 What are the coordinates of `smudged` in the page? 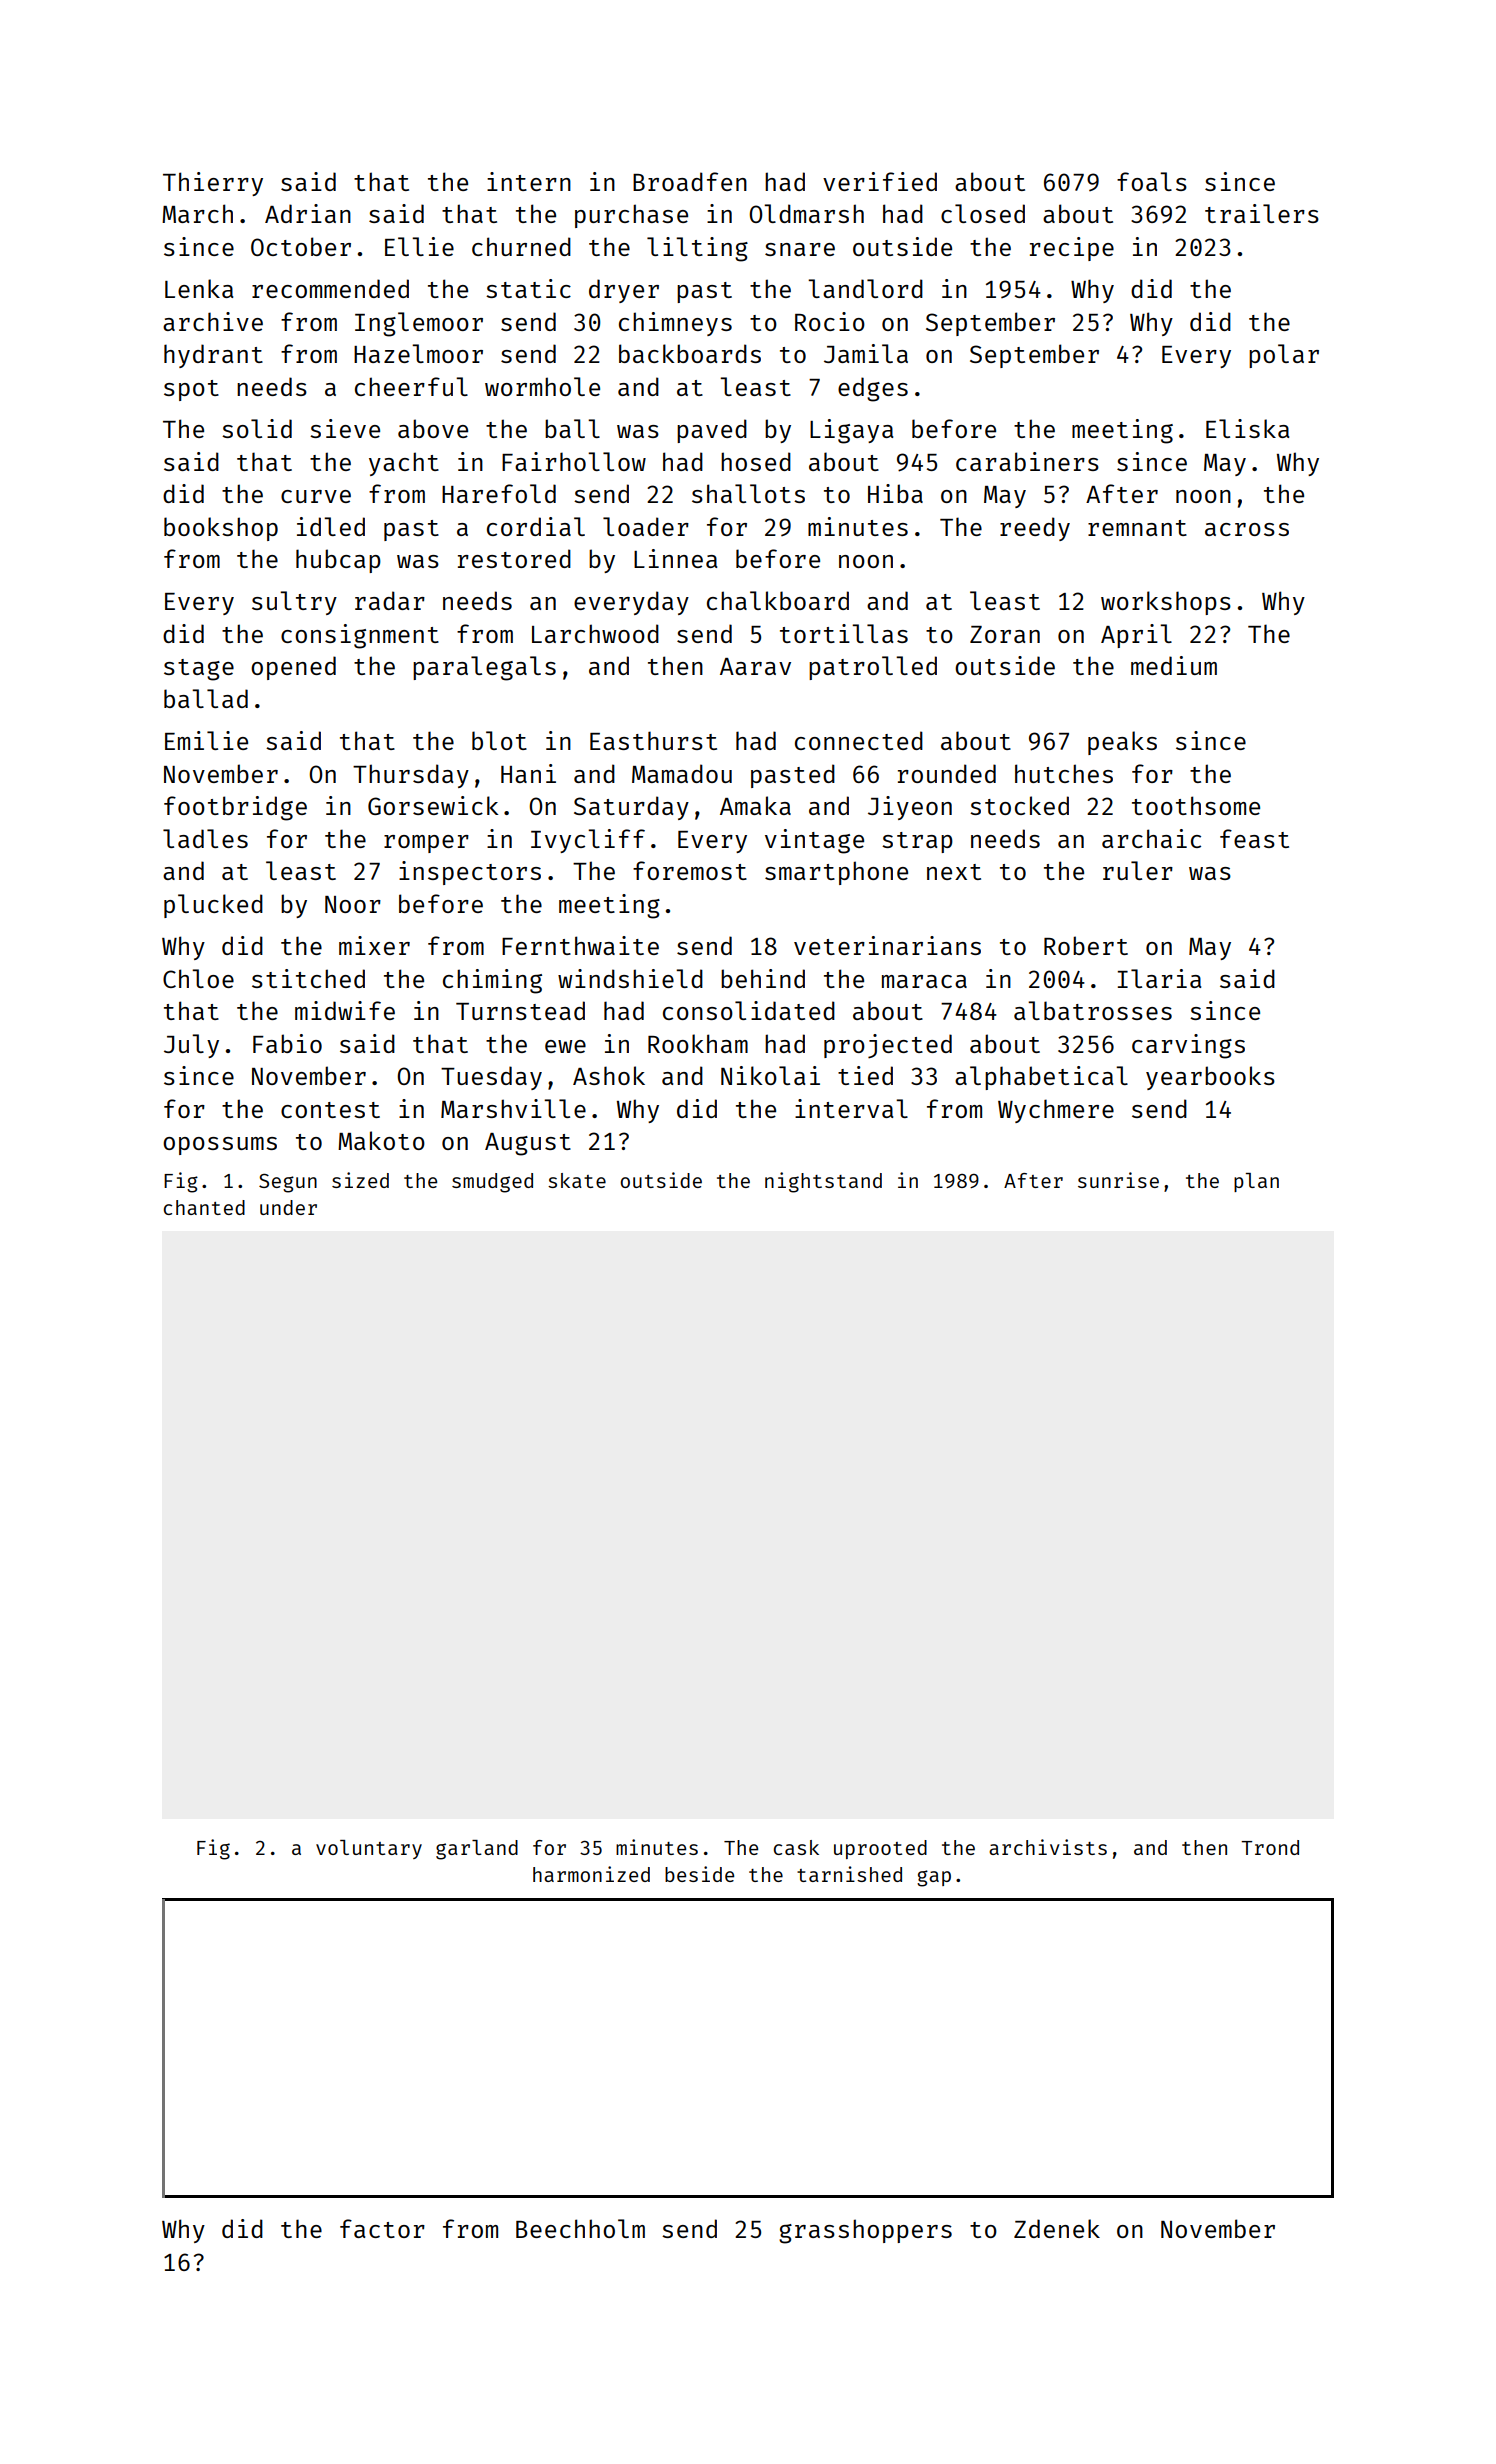 It's located at (492, 1183).
